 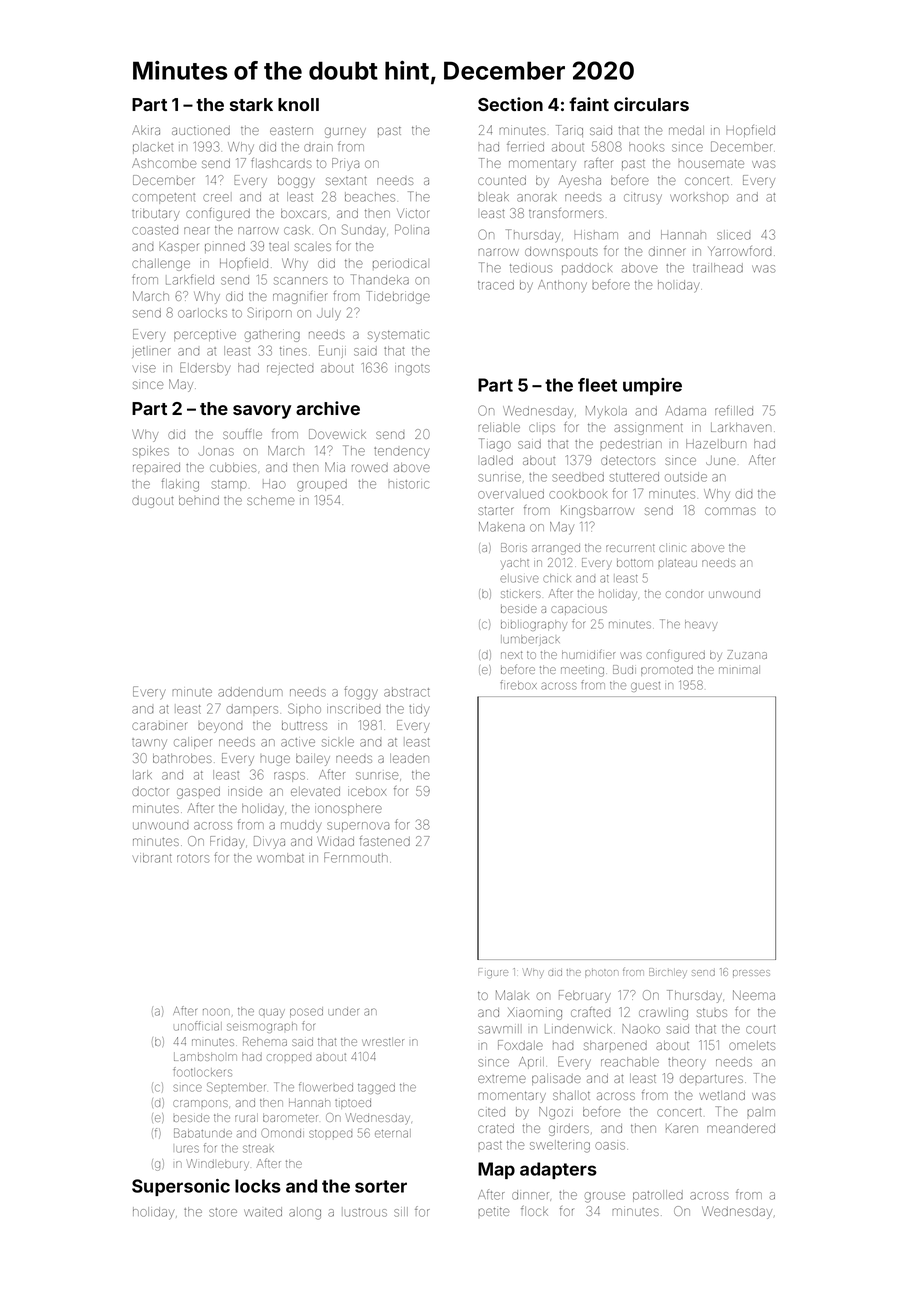 I want to click on sextant, so click(x=346, y=181).
